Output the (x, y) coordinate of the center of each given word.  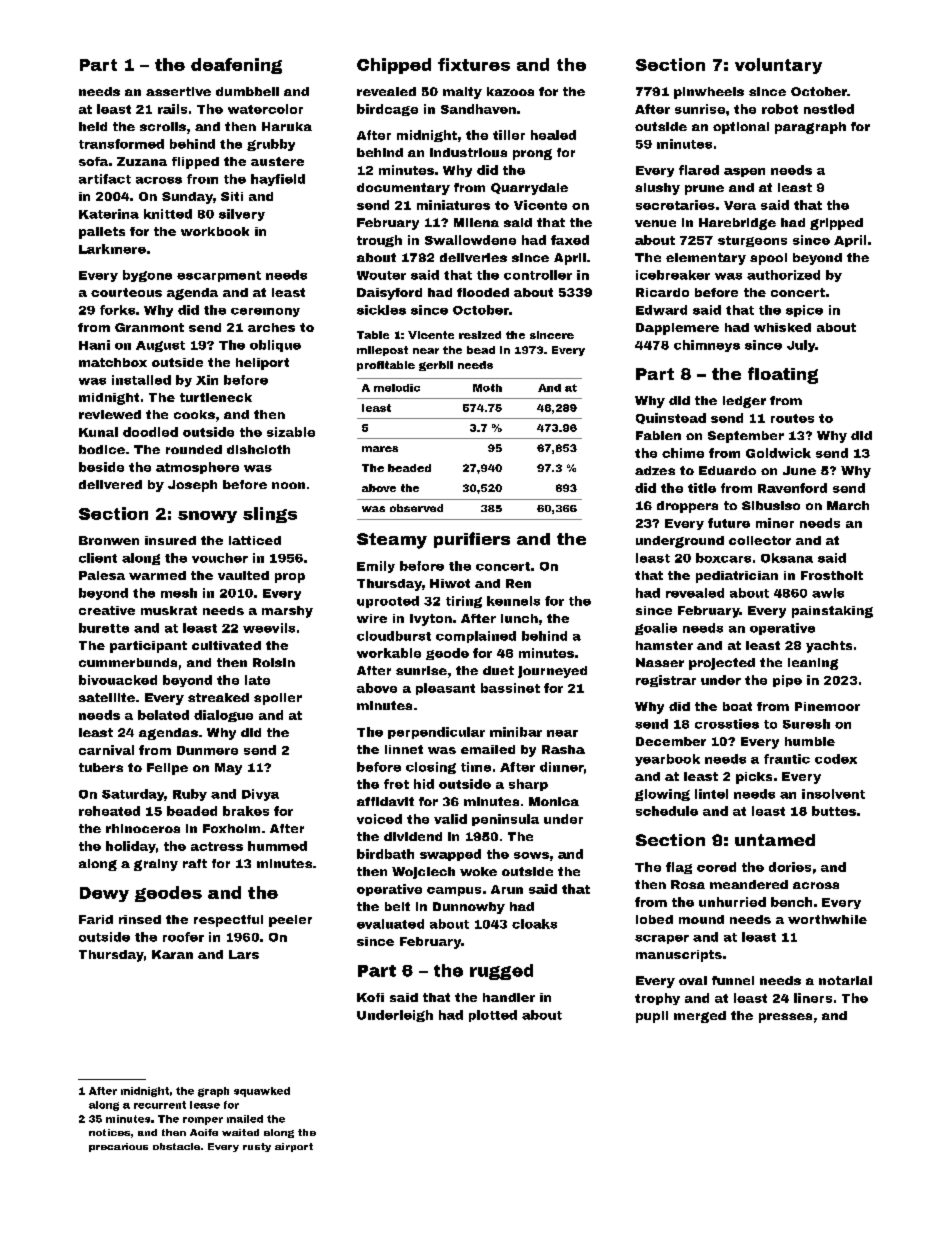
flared (699, 170)
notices (109, 1132)
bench (791, 902)
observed (416, 508)
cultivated (226, 645)
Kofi (370, 997)
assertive (178, 91)
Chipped (394, 66)
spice (804, 311)
